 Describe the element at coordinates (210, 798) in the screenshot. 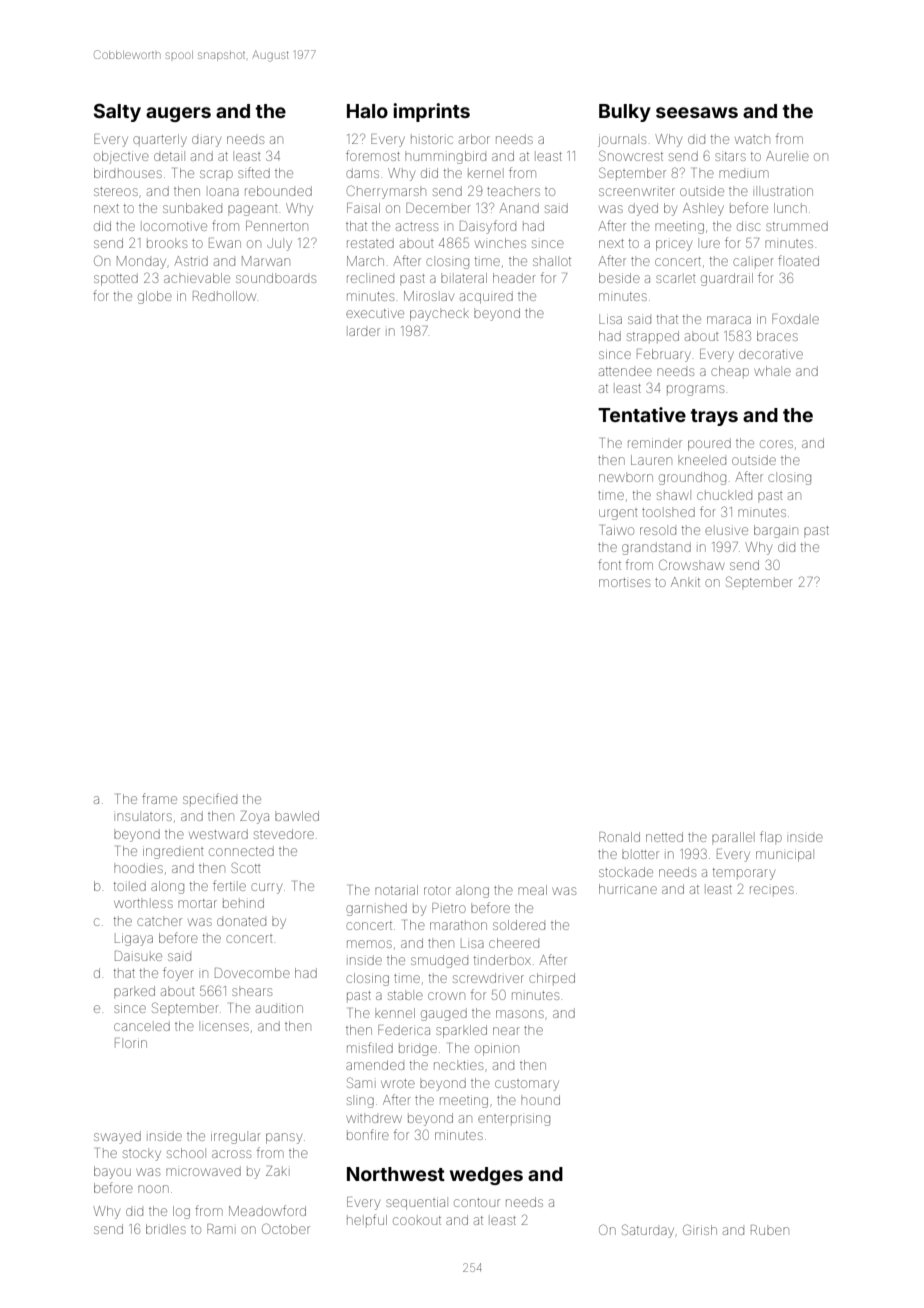

I see `specified` at that location.
